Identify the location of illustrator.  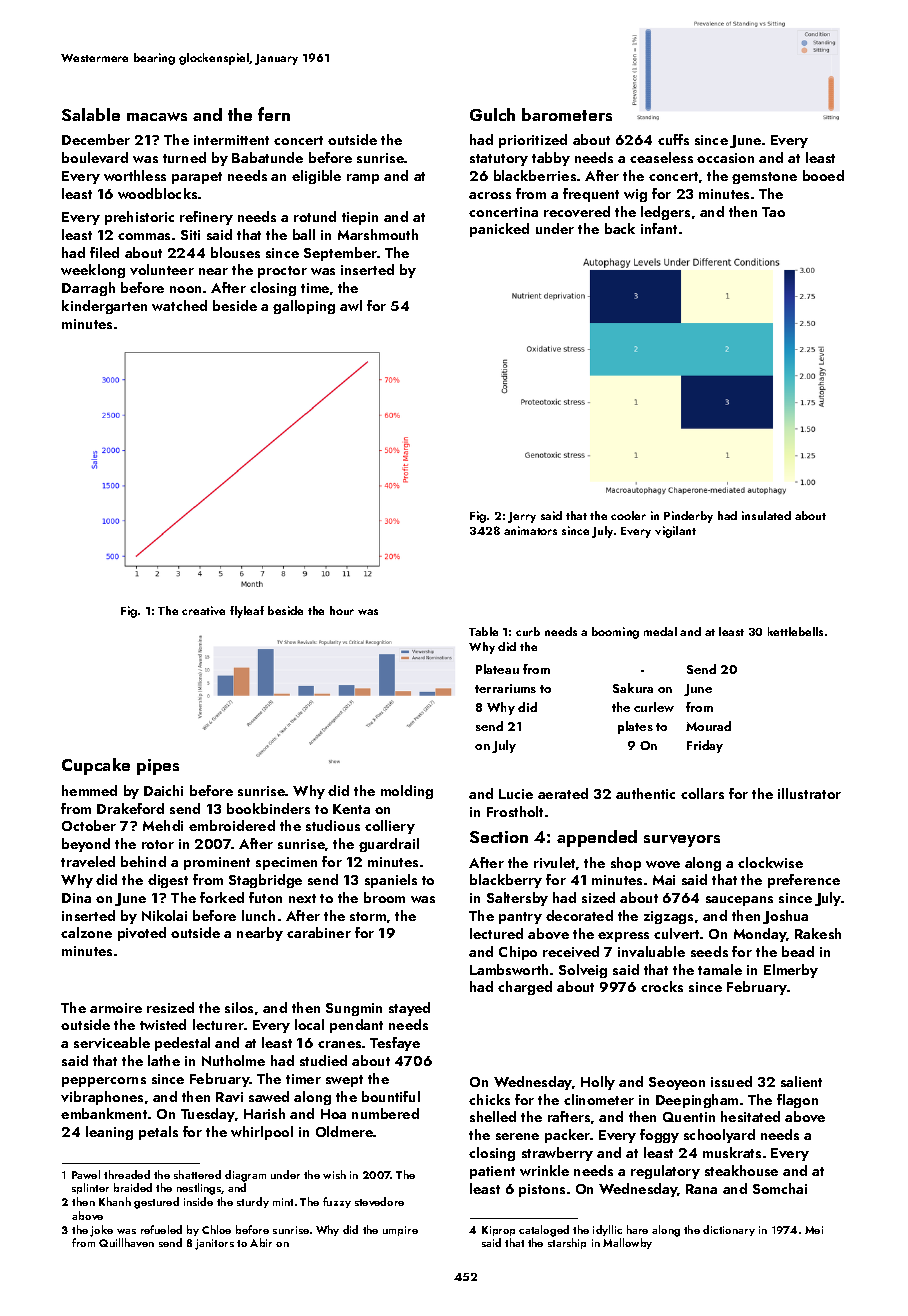
(809, 793).
